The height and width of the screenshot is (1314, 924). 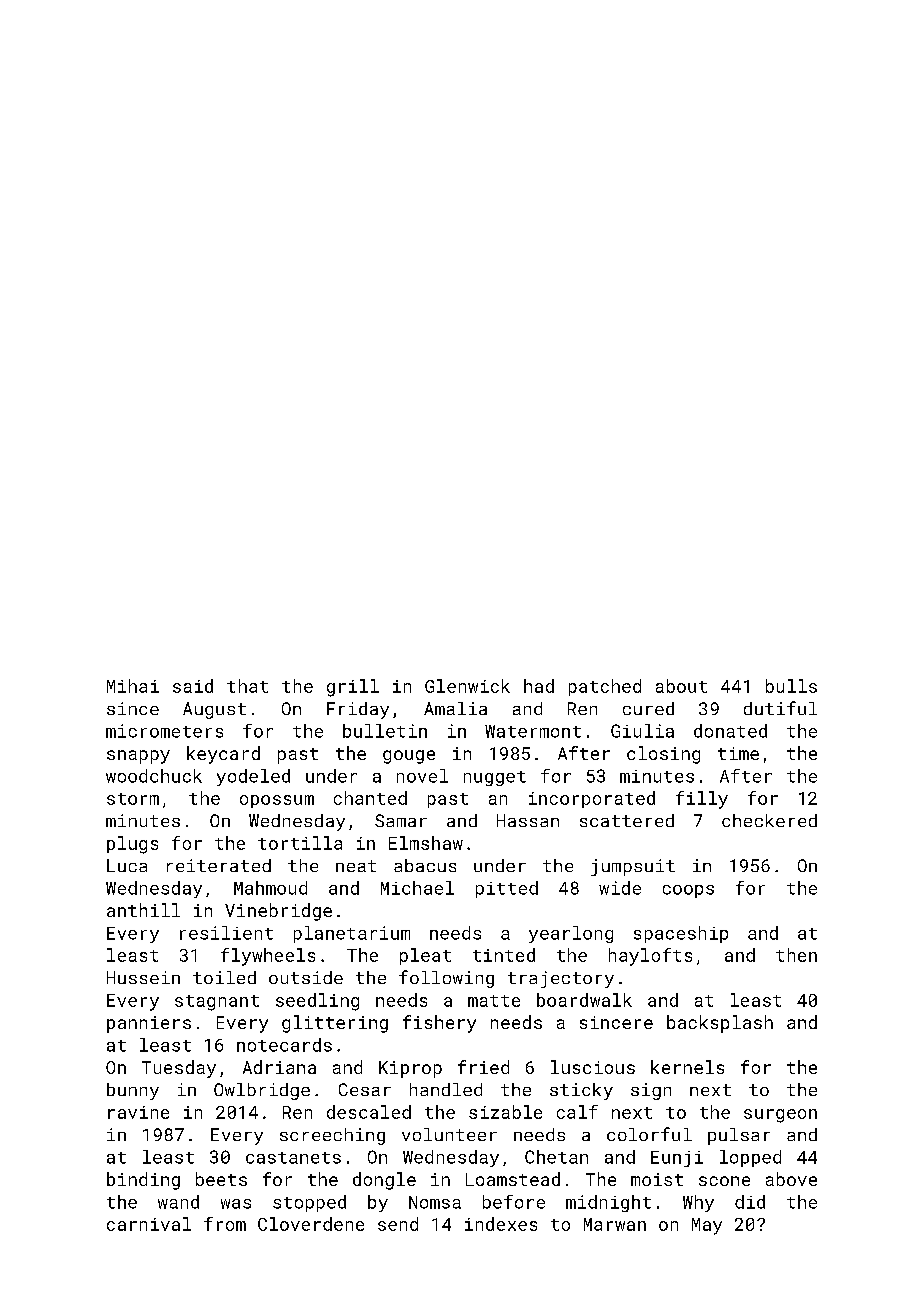 What do you see at coordinates (649, 1134) in the screenshot?
I see `colorful` at bounding box center [649, 1134].
